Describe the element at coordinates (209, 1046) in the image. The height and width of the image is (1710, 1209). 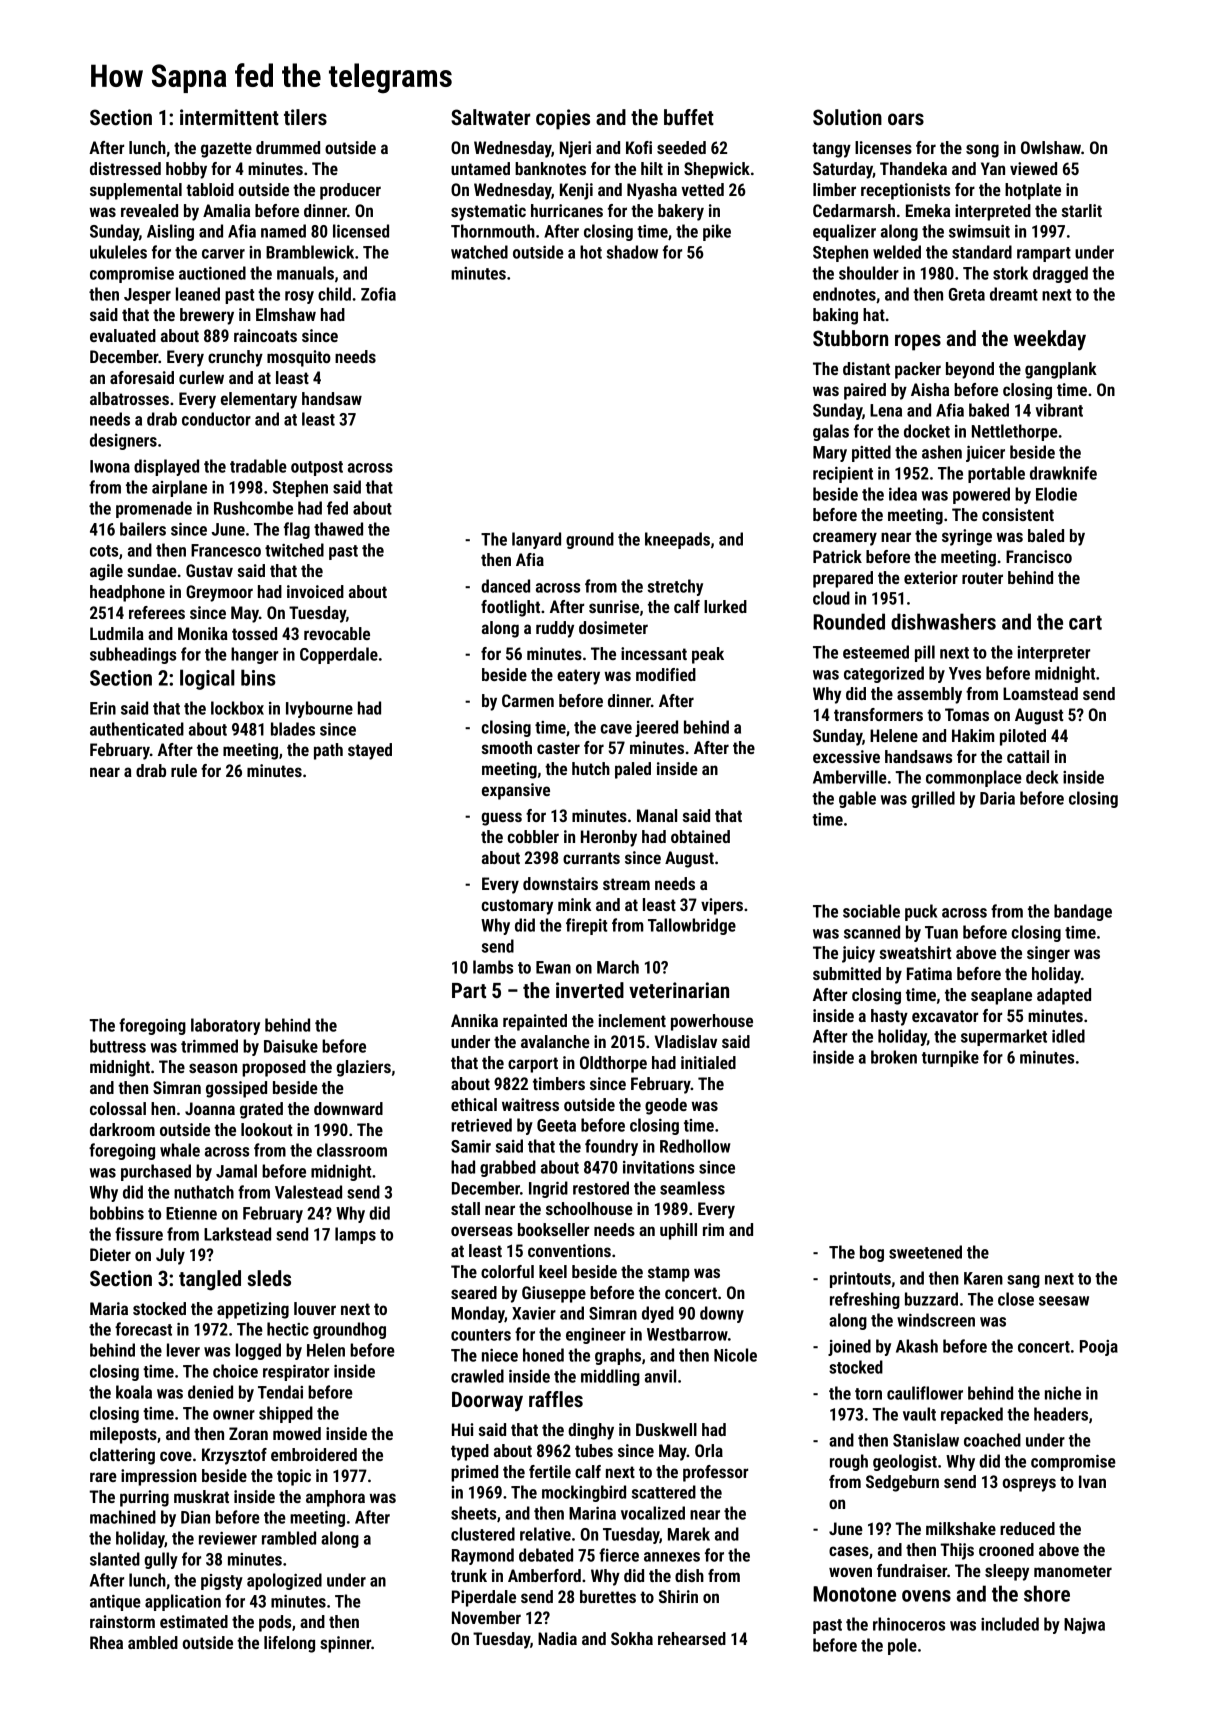
I see `trimmed` at that location.
